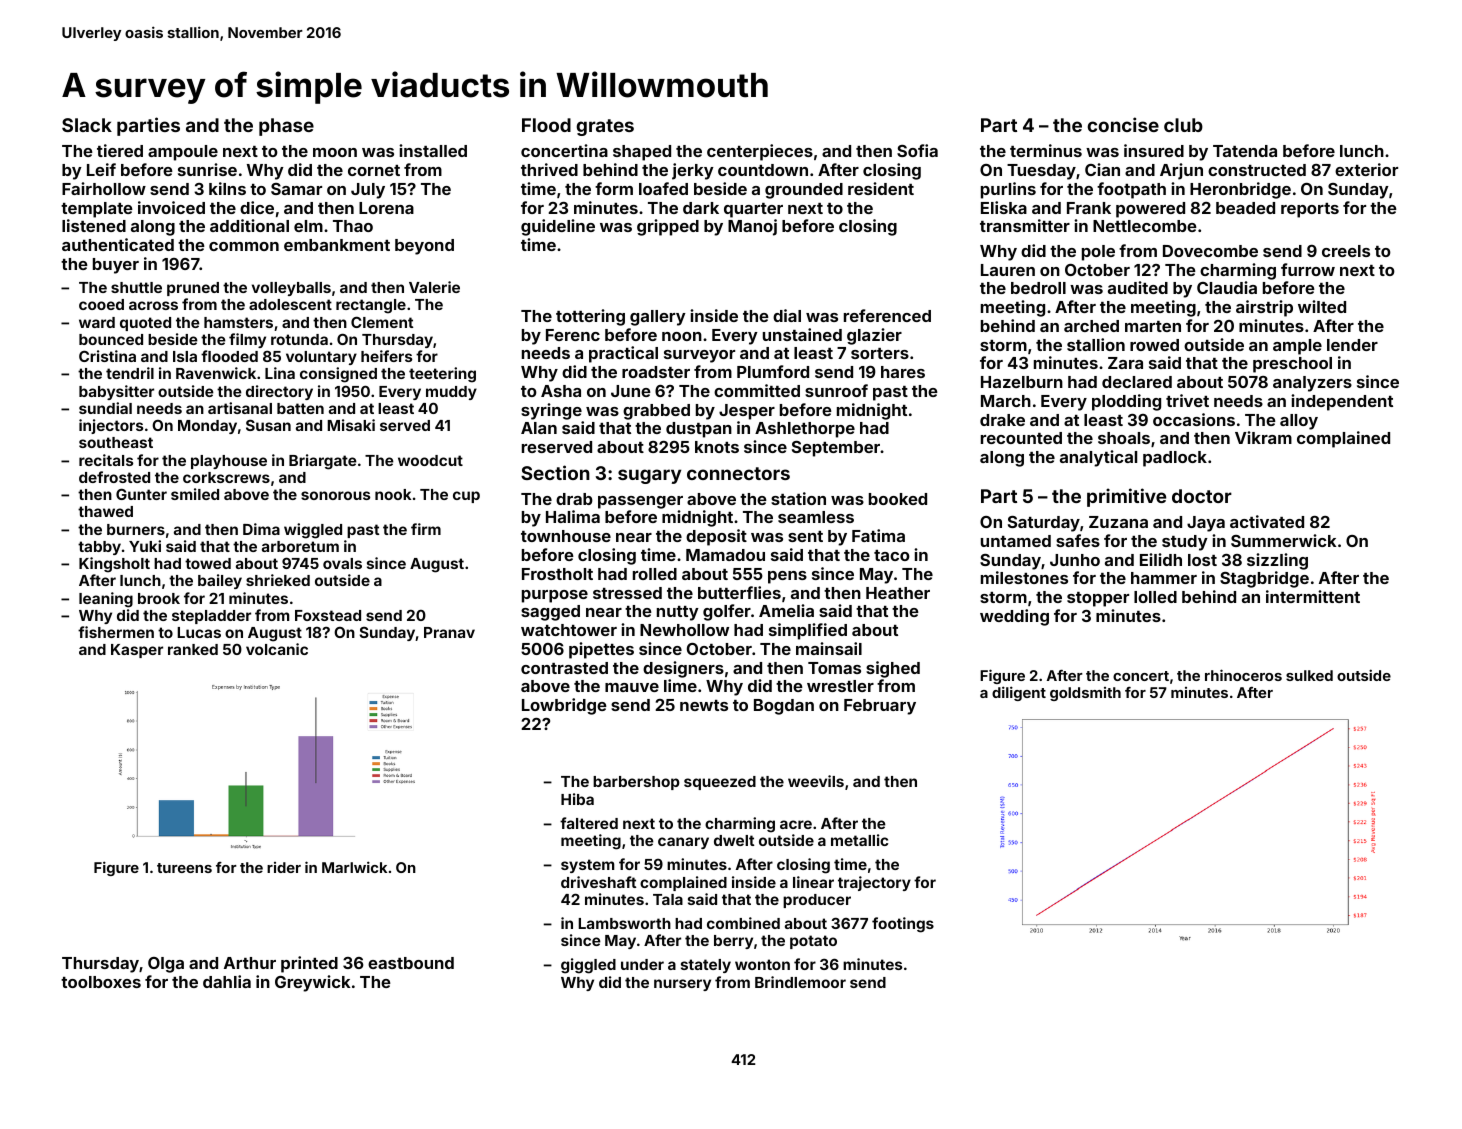  Describe the element at coordinates (184, 868) in the page. I see `tureens` at that location.
